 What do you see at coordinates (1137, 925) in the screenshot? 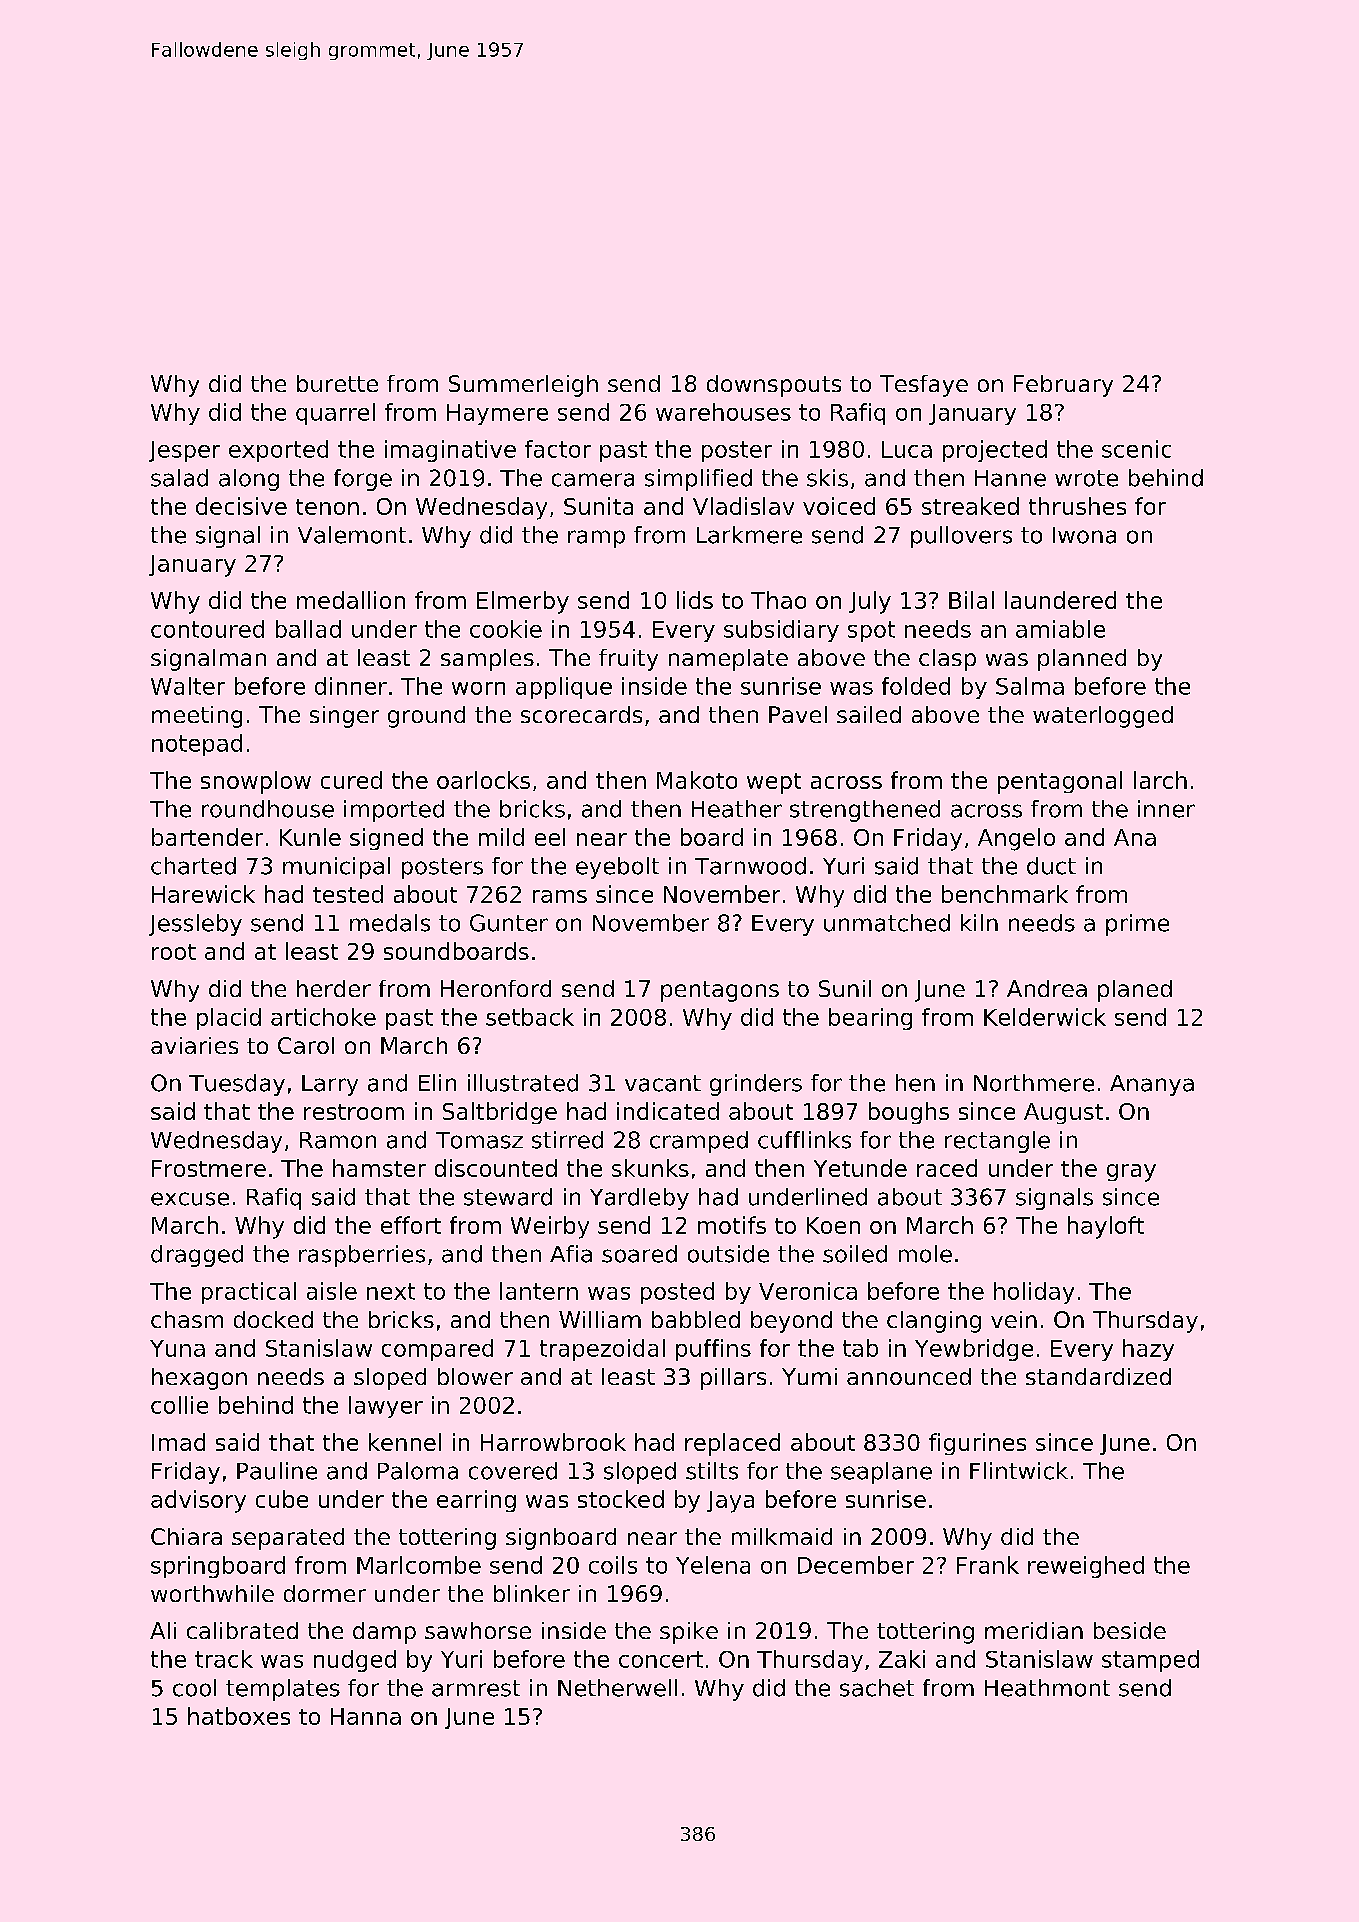
I see `prime` at bounding box center [1137, 925].
